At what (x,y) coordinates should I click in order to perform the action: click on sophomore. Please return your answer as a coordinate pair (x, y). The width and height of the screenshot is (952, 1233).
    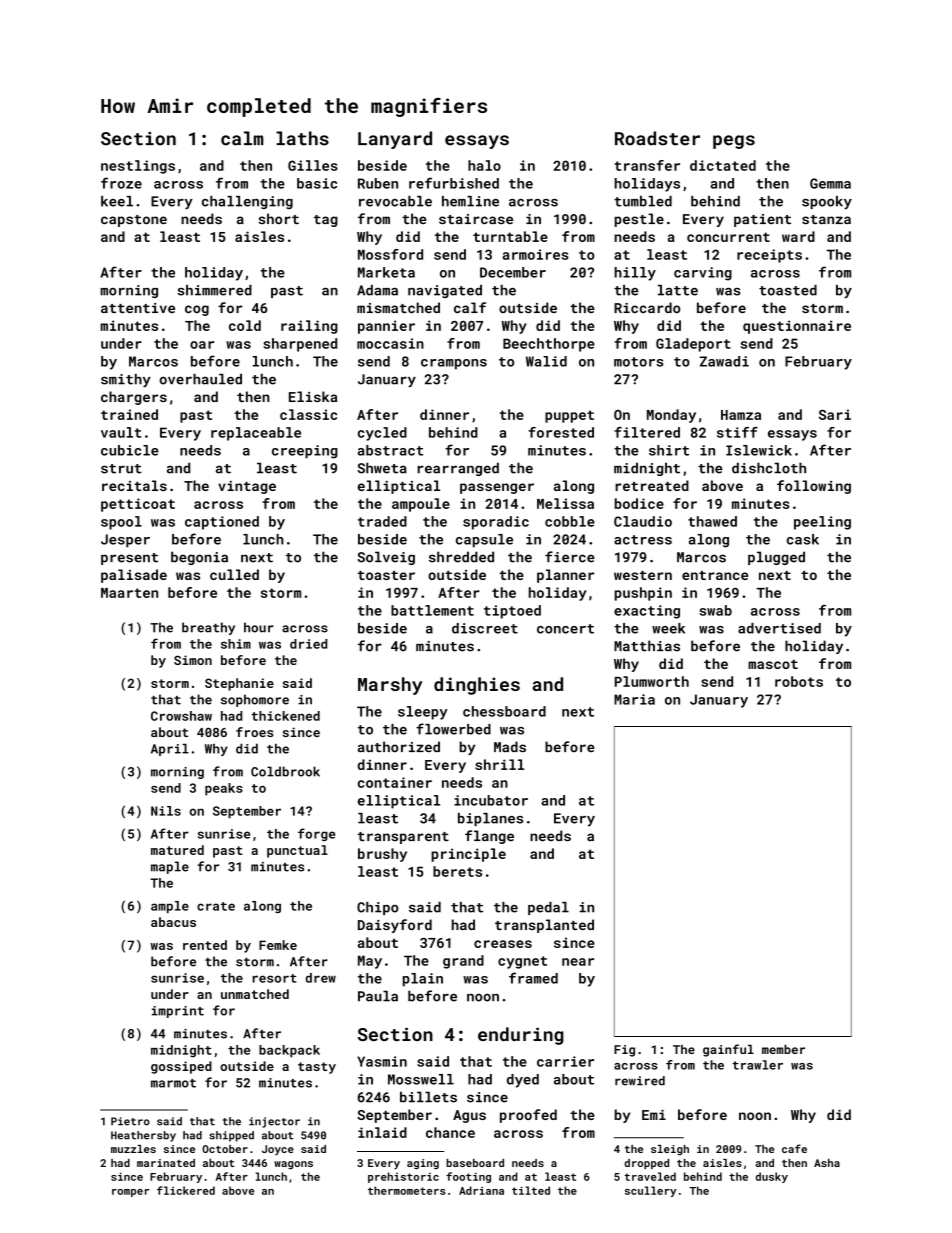
    Looking at the image, I should click on (255, 700).
